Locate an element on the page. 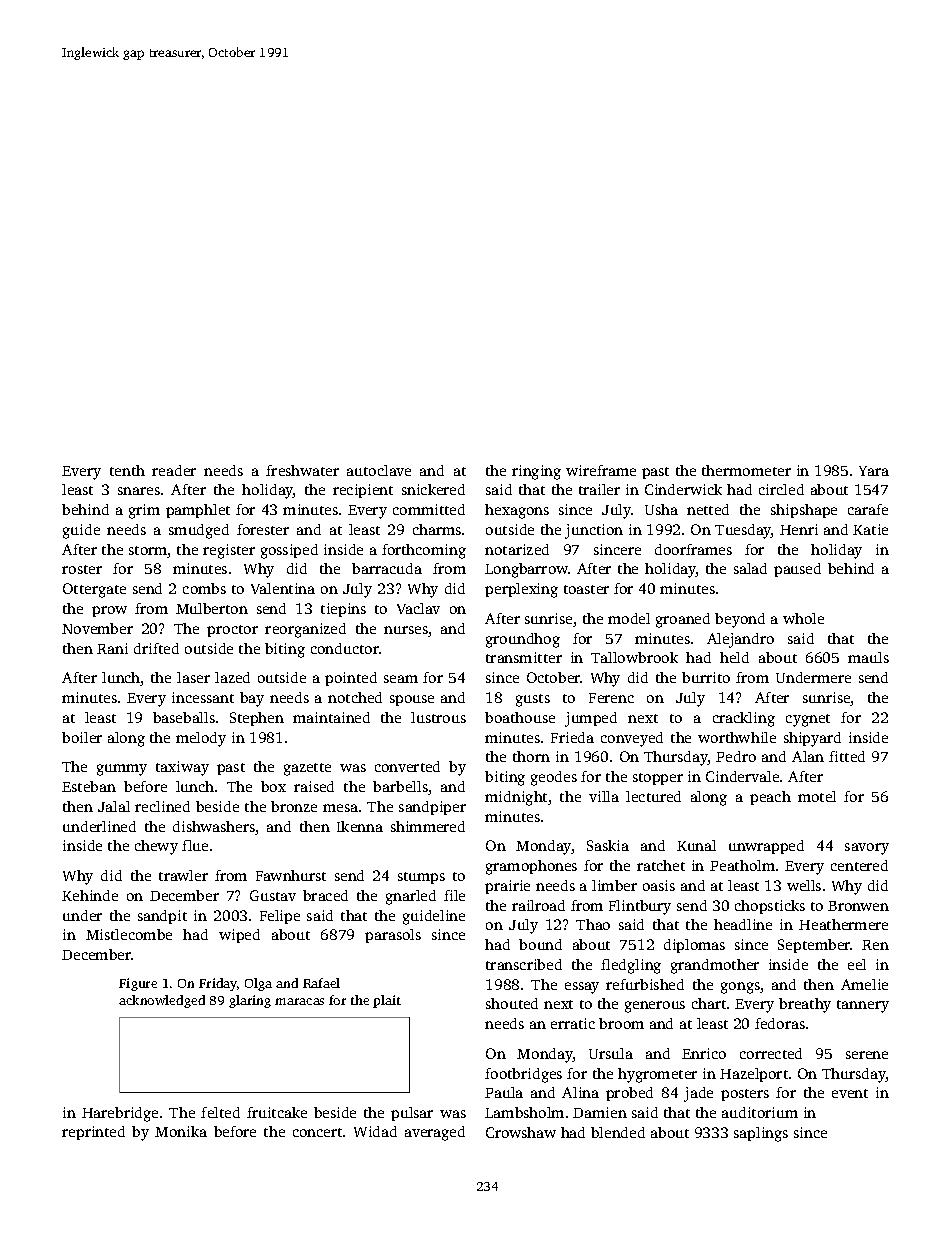  Yara is located at coordinates (874, 471).
